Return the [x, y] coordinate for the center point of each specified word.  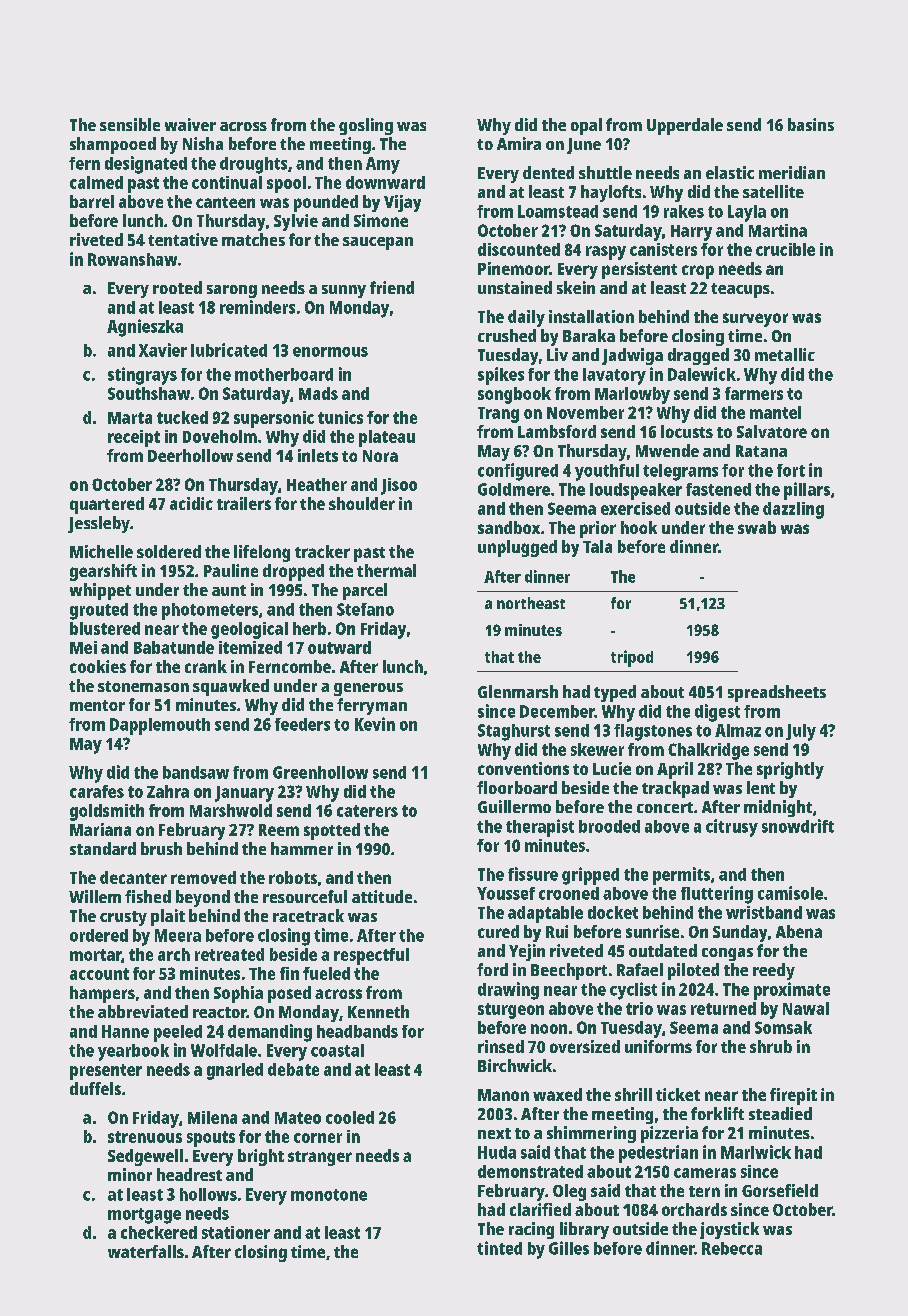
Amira [519, 143]
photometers [210, 611]
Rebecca [732, 1248]
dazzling [793, 510]
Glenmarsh [518, 691]
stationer [236, 1232]
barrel [92, 201]
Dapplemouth [160, 726]
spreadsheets [777, 693]
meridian [792, 172]
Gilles [569, 1248]
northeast [531, 603]
